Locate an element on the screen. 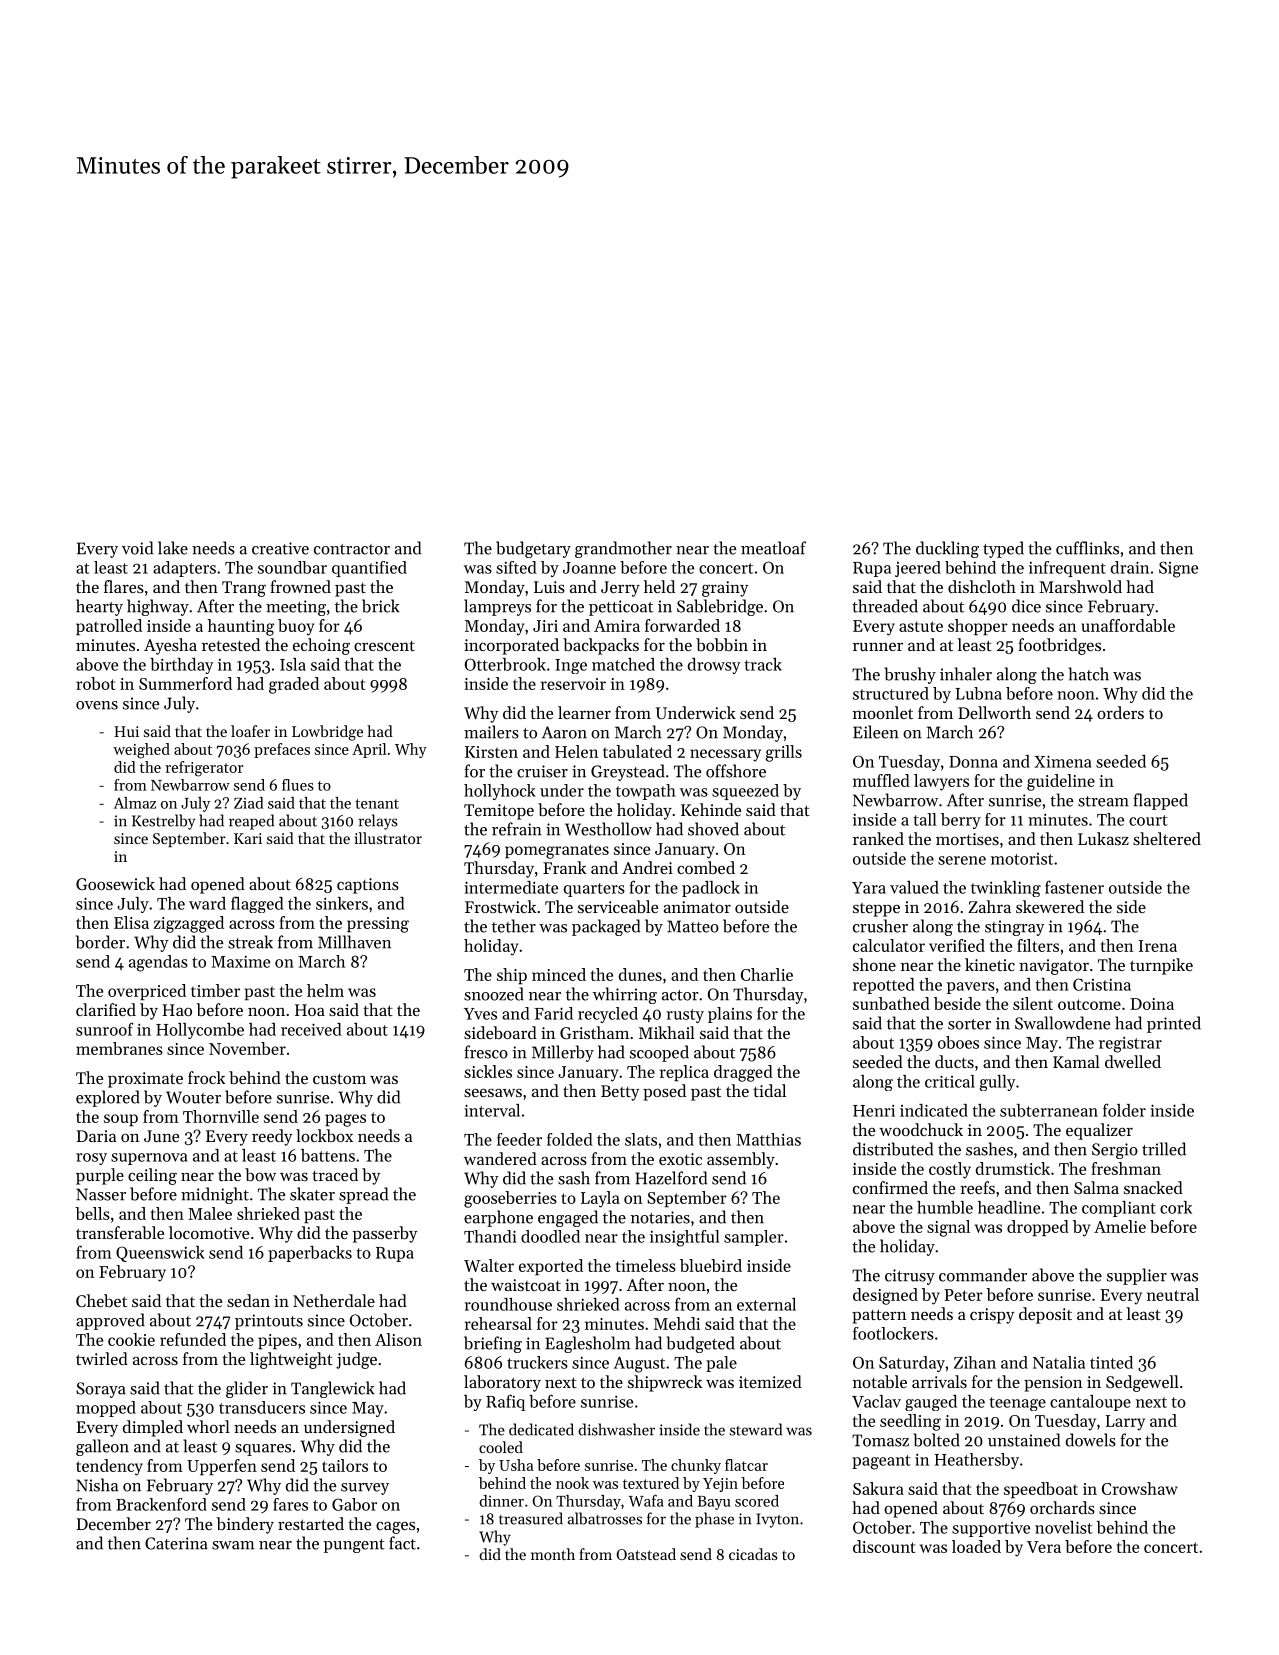 The height and width of the screenshot is (1655, 1279). dropped is located at coordinates (1038, 1228).
